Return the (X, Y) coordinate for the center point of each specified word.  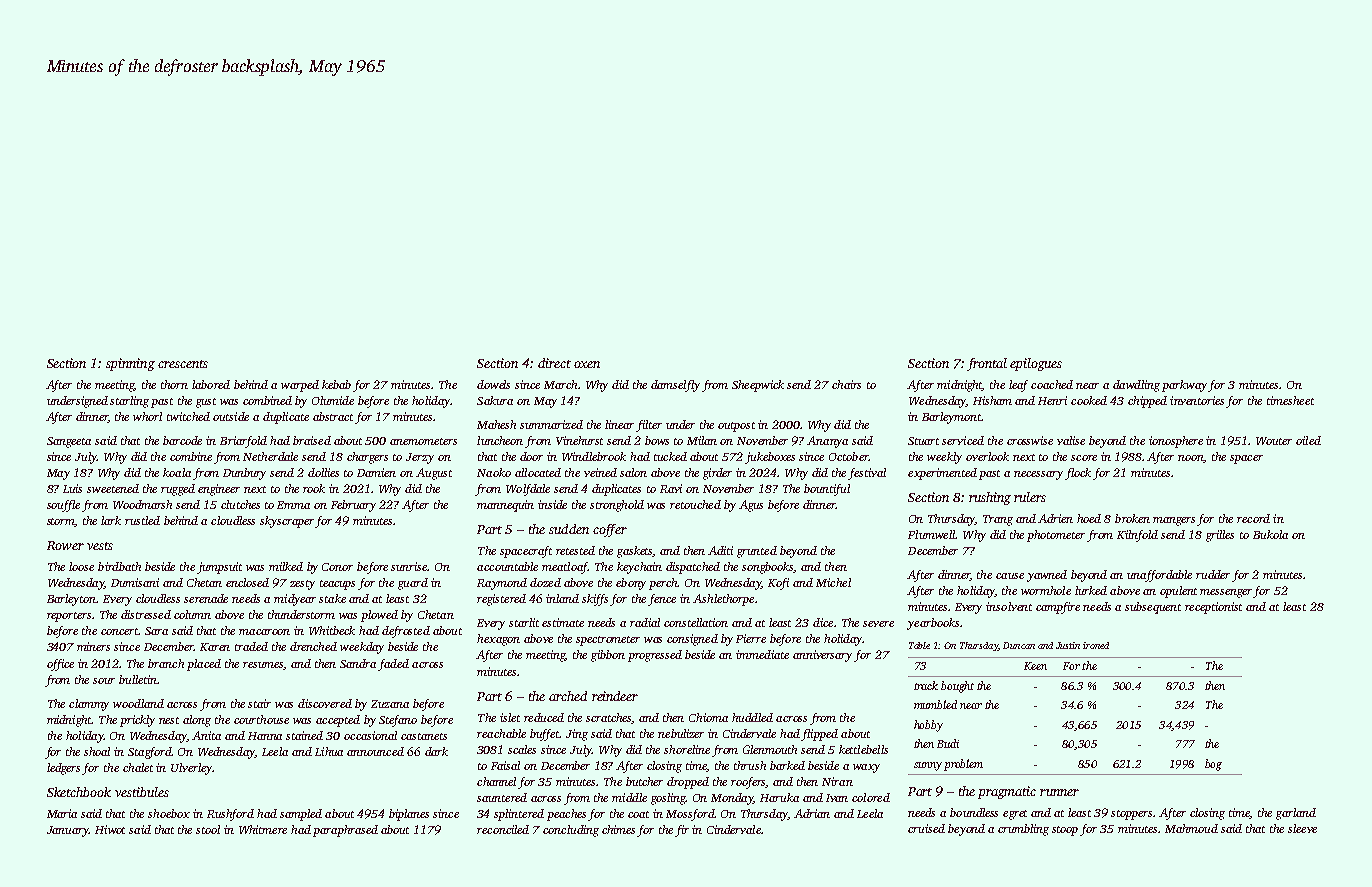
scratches (609, 718)
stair (259, 703)
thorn (174, 384)
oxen (587, 364)
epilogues (1036, 364)
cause (1010, 576)
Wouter (1274, 441)
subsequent (1153, 608)
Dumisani (135, 582)
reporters (69, 617)
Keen (1035, 666)
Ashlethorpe (723, 600)
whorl (147, 416)
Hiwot (110, 829)
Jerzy (420, 458)
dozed (545, 582)
